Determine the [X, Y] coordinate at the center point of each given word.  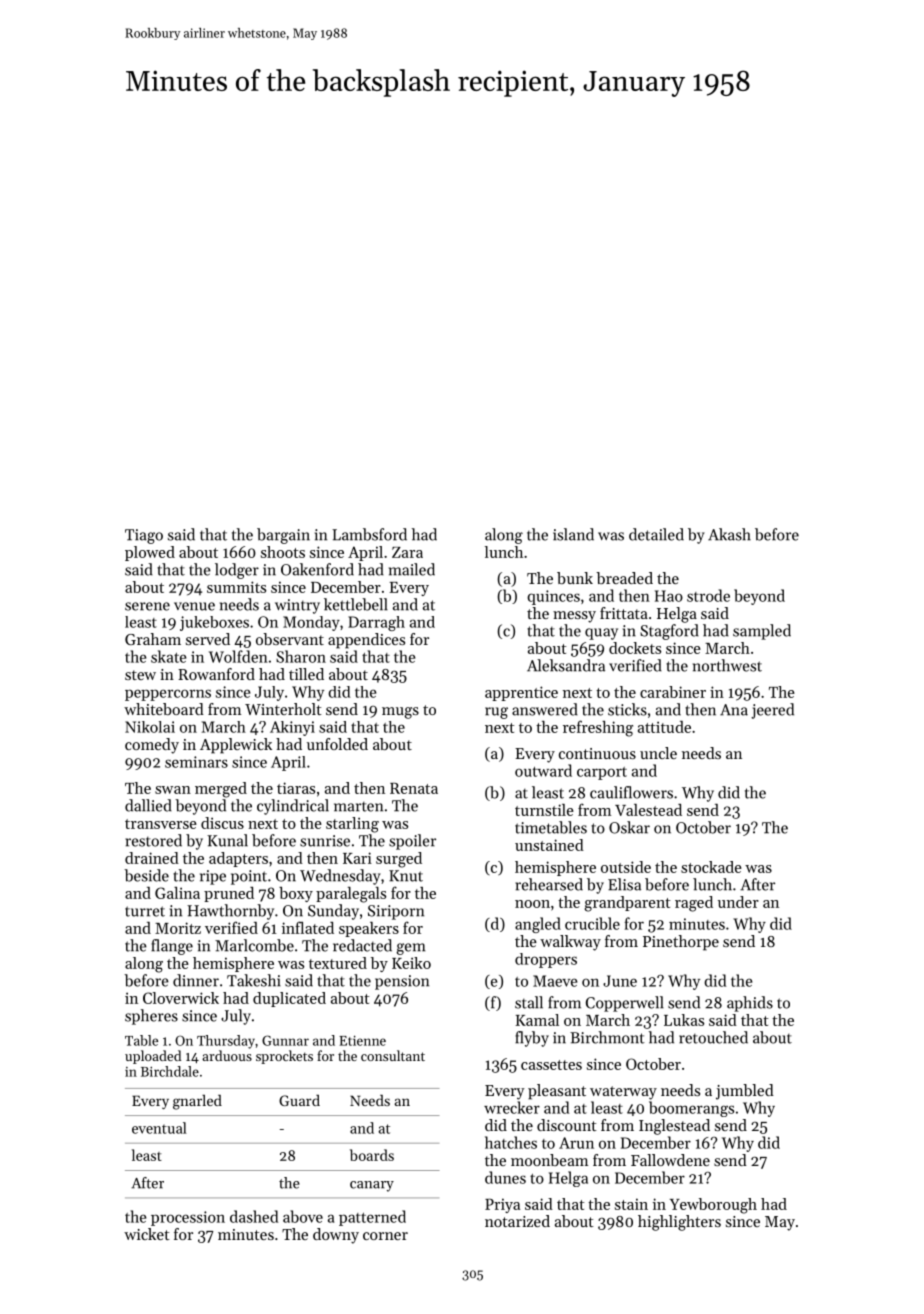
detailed [656, 534]
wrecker [512, 1107]
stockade [711, 867]
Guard [299, 1100]
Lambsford [369, 534]
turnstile [544, 810]
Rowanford [216, 674]
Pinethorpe [681, 943]
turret [145, 911]
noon [532, 904]
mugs [400, 713]
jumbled [745, 1092]
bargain [283, 536]
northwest [727, 665]
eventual [159, 1128]
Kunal [227, 840]
